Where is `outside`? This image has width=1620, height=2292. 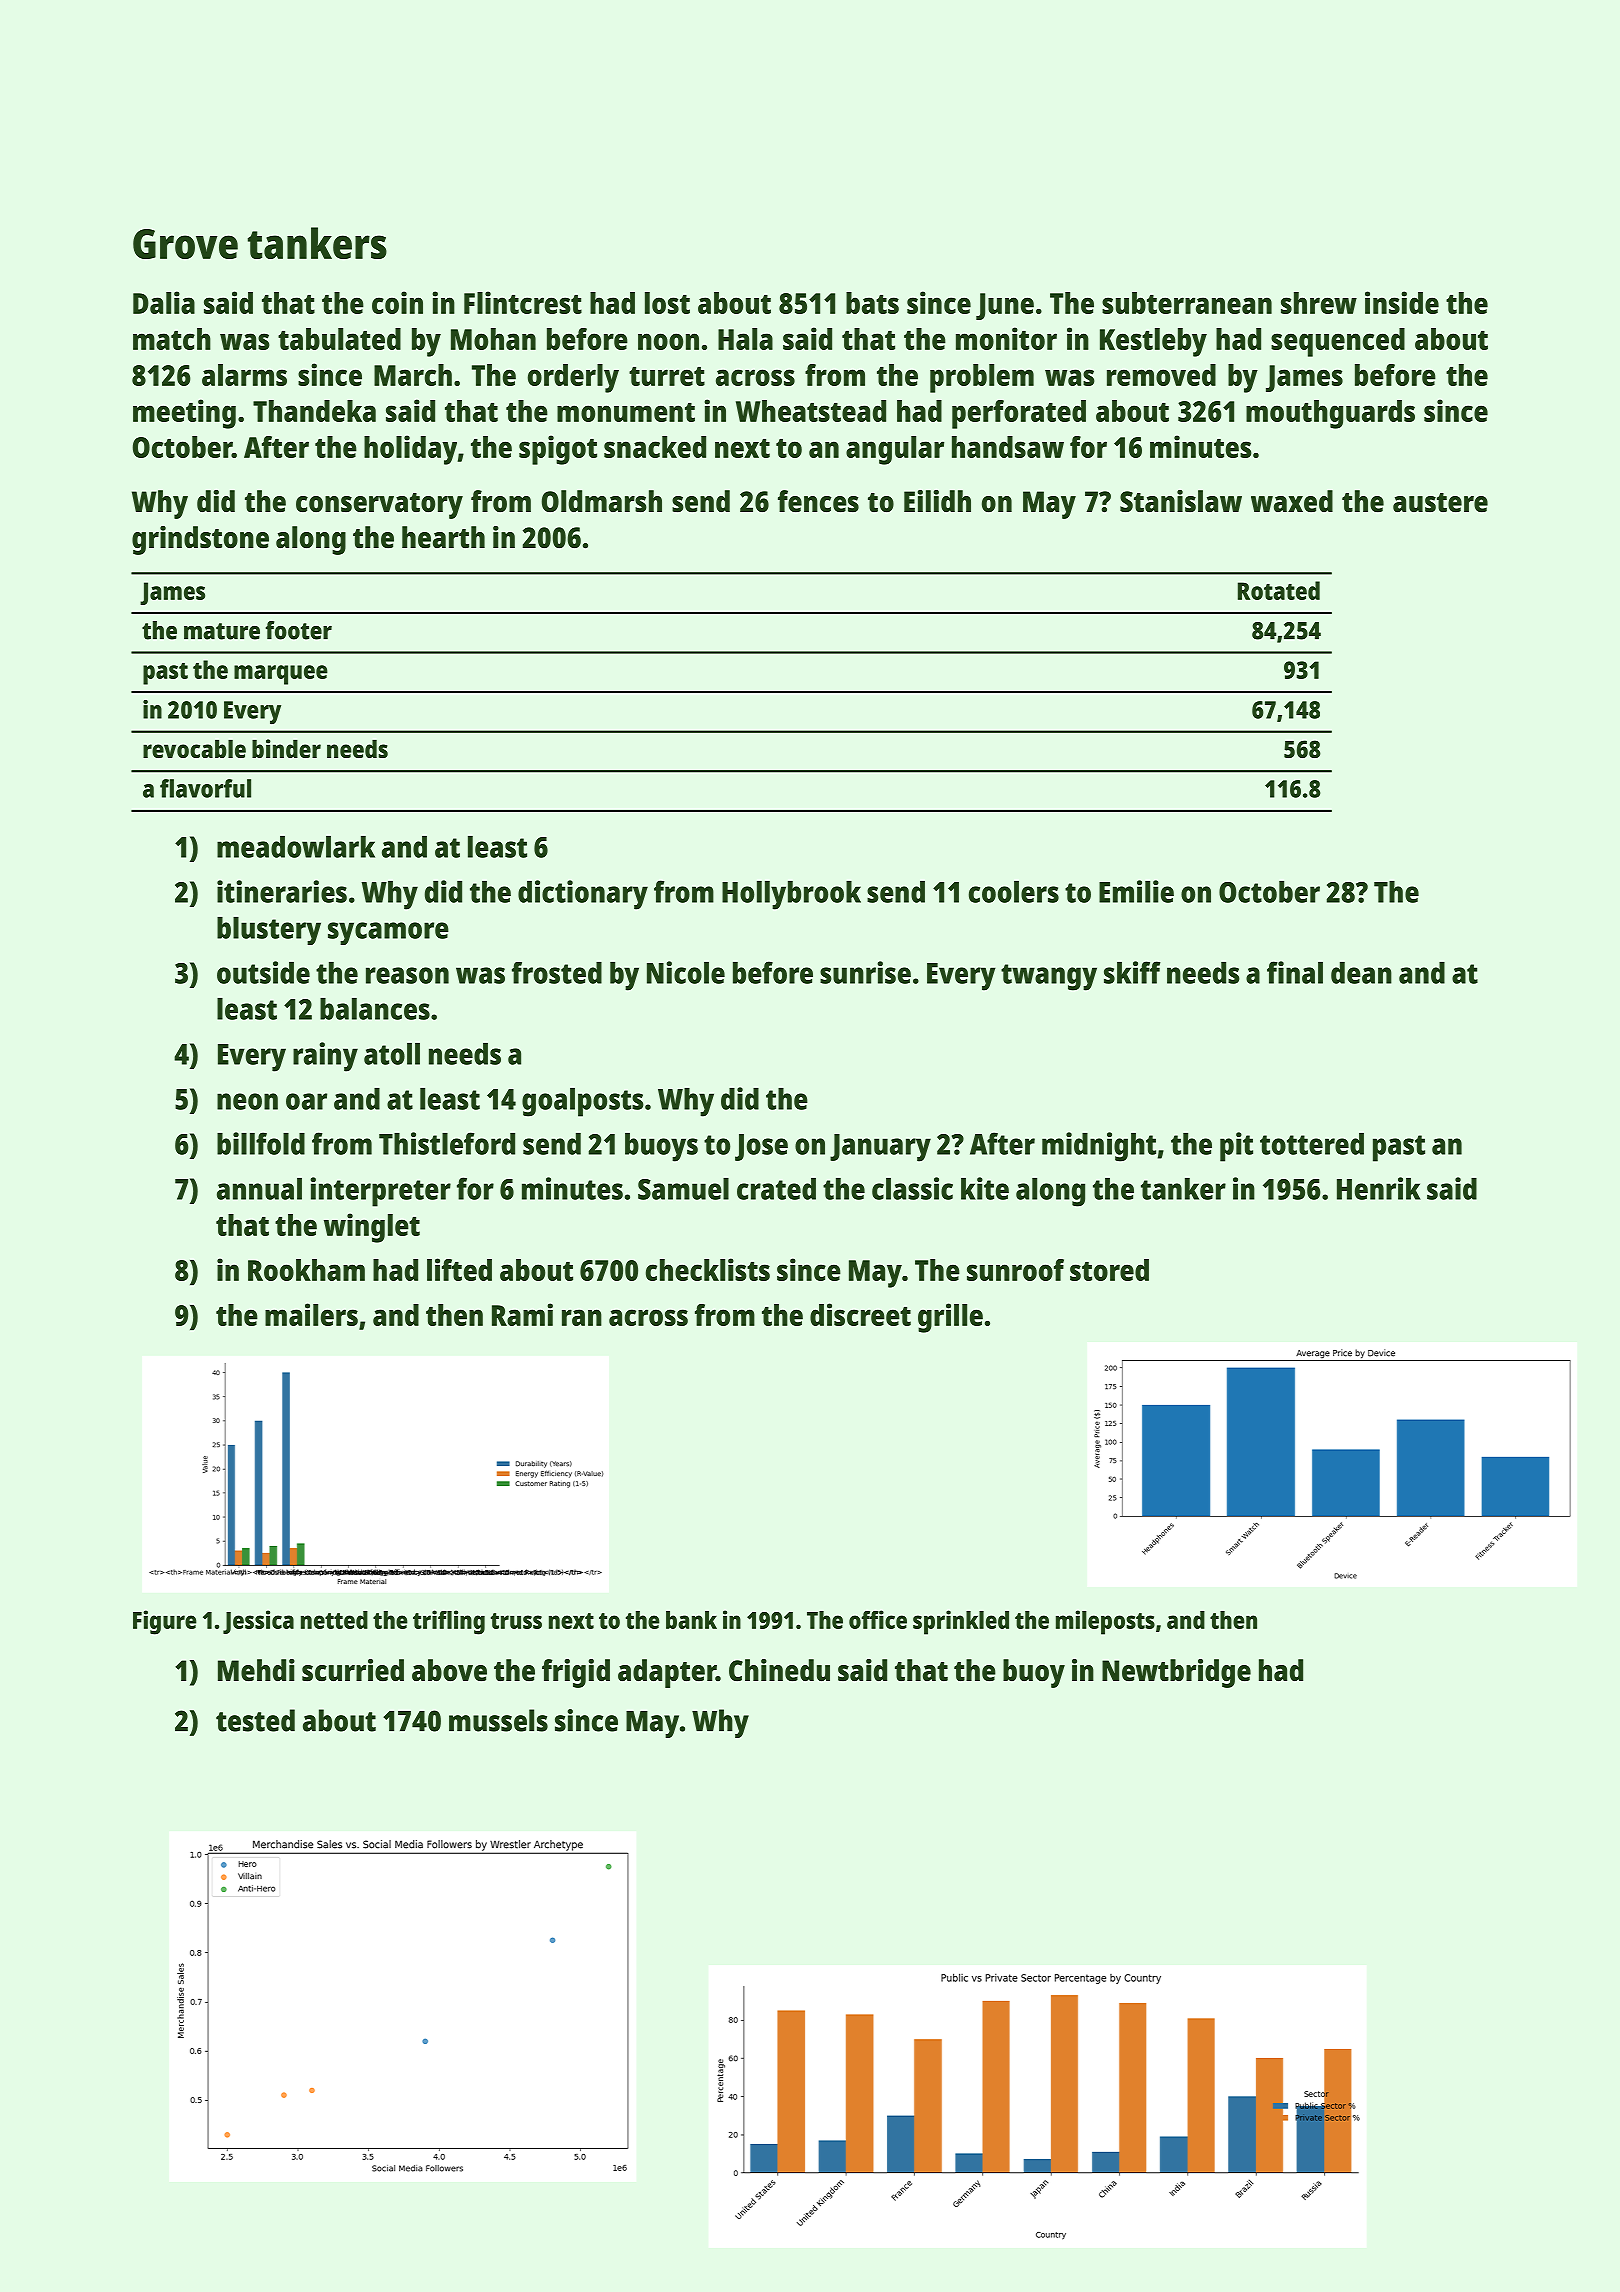
outside is located at coordinates (263, 972).
